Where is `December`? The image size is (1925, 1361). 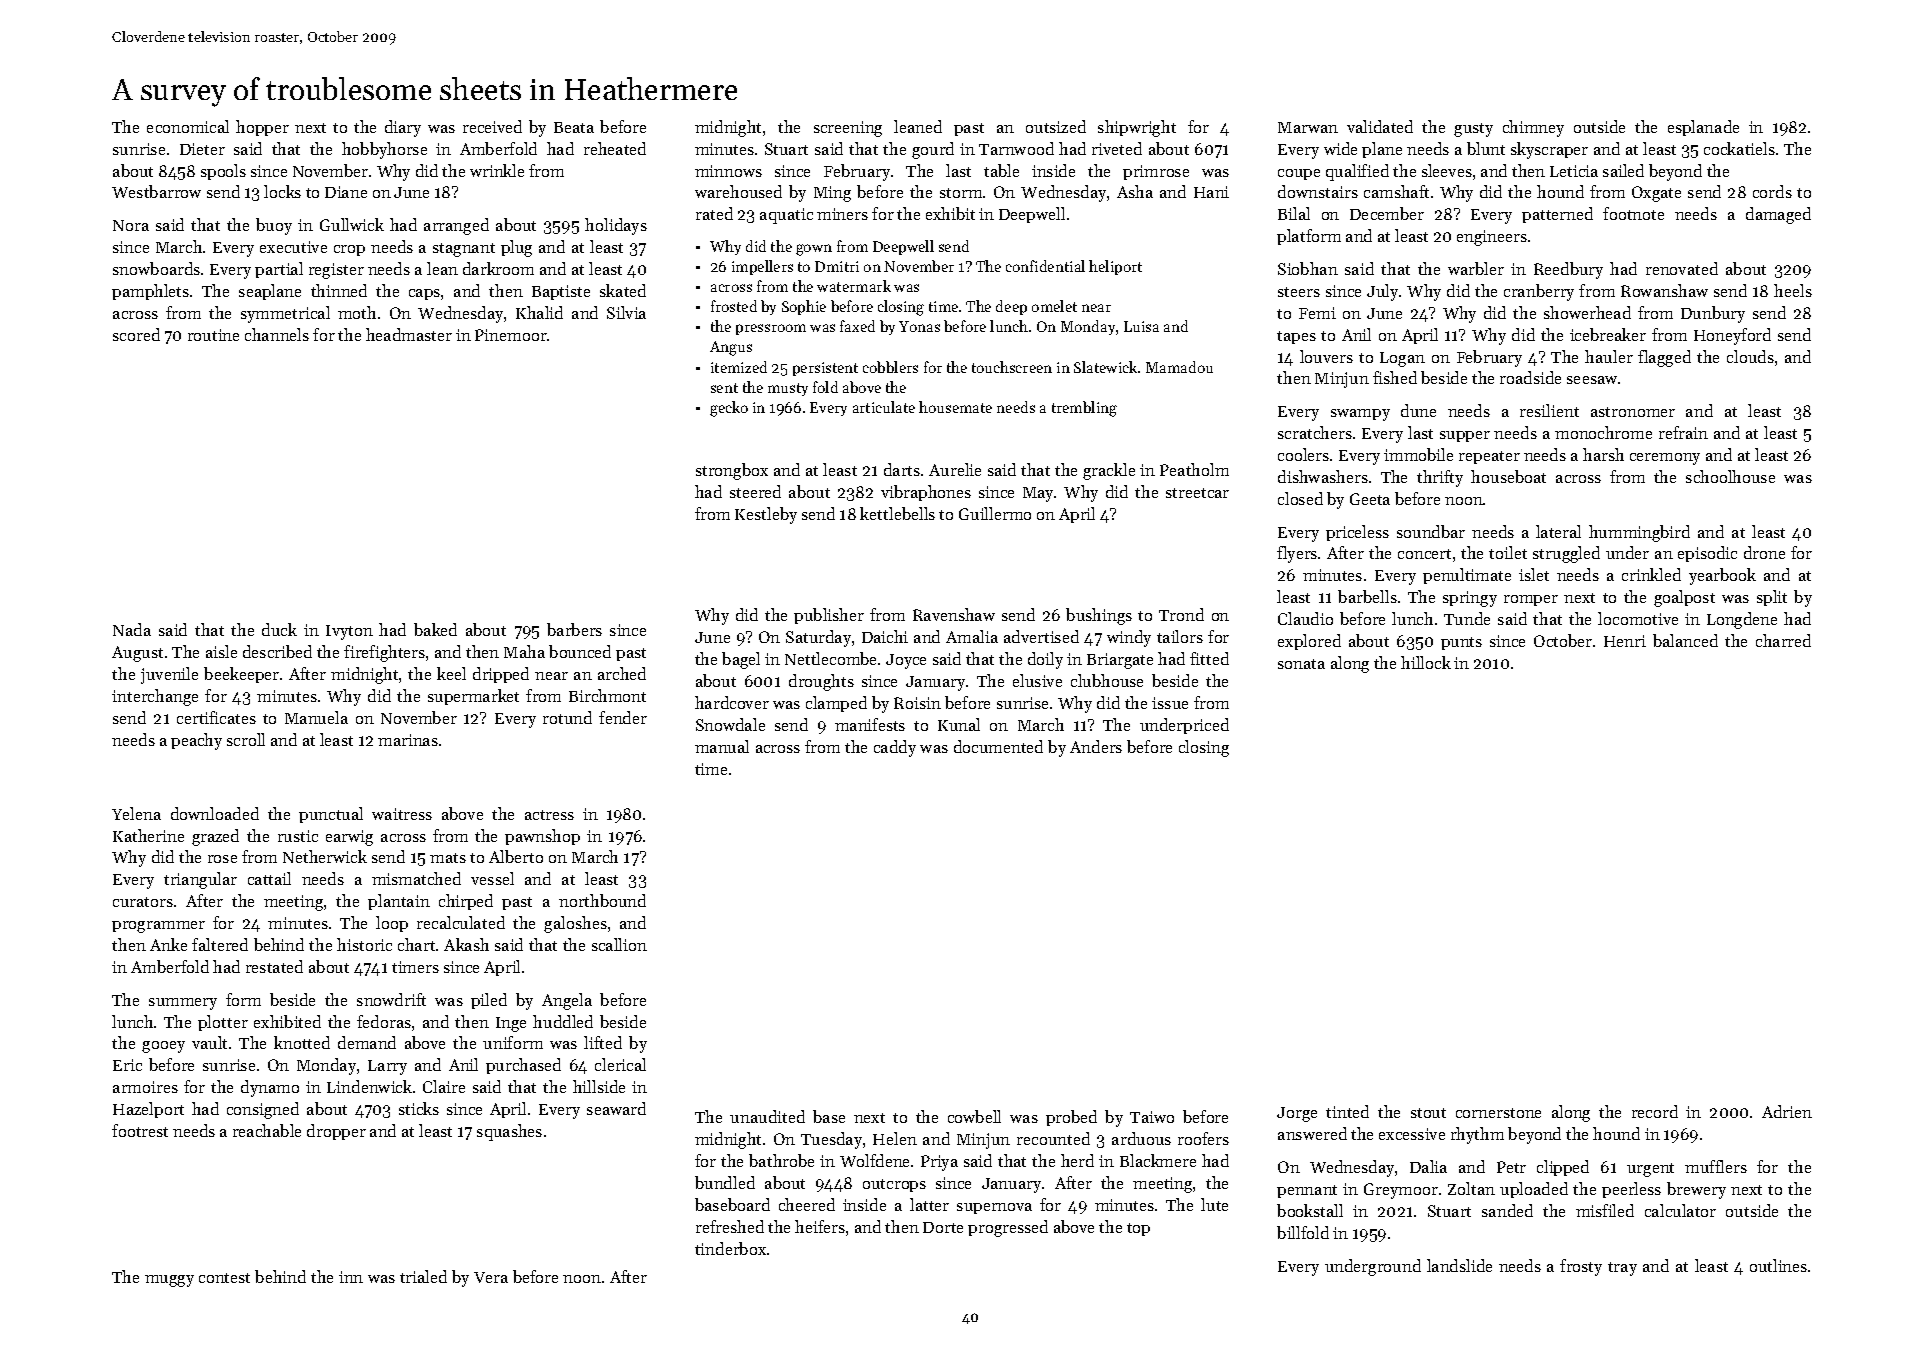
December is located at coordinates (1387, 213).
